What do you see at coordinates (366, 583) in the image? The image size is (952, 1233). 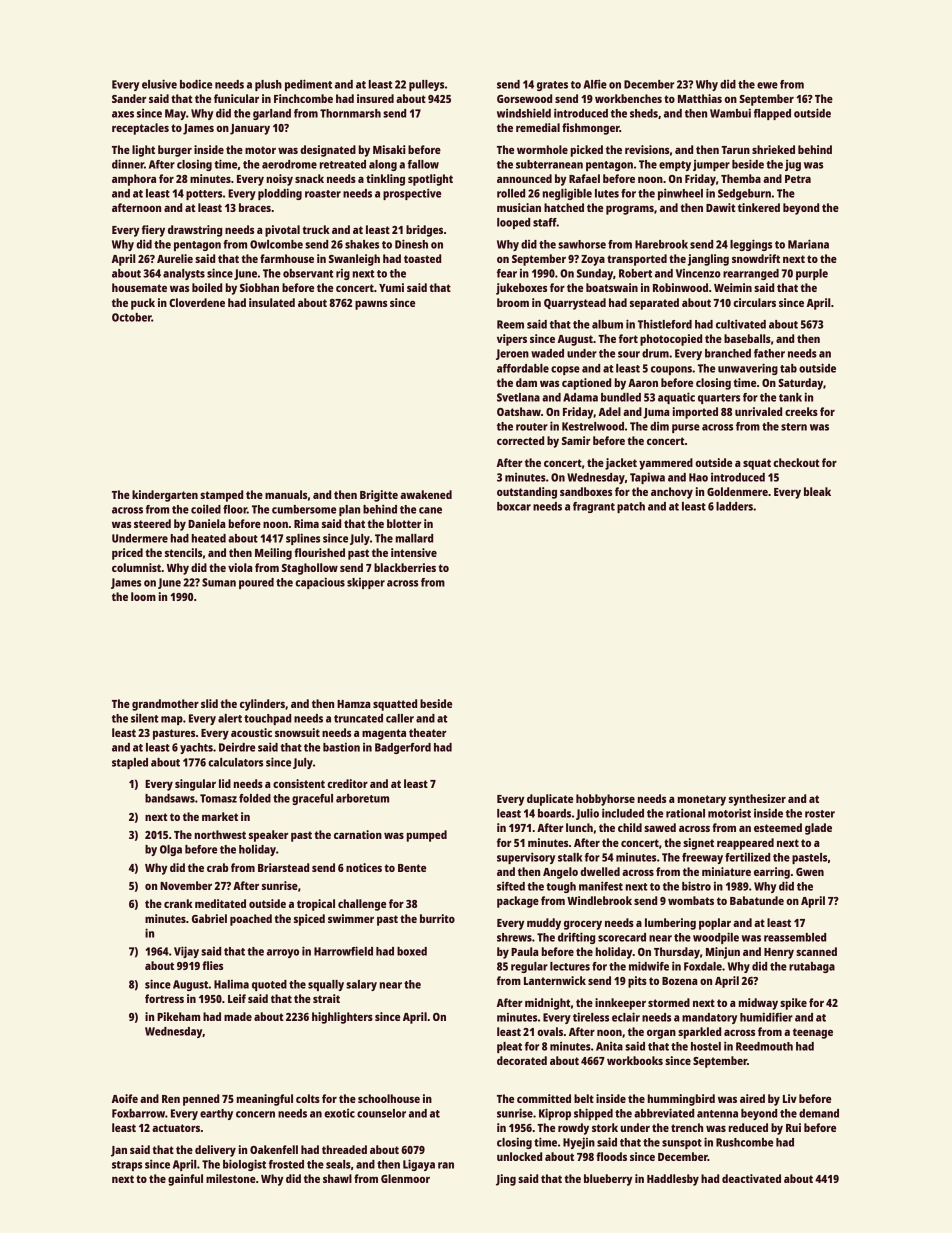 I see `skipper` at bounding box center [366, 583].
